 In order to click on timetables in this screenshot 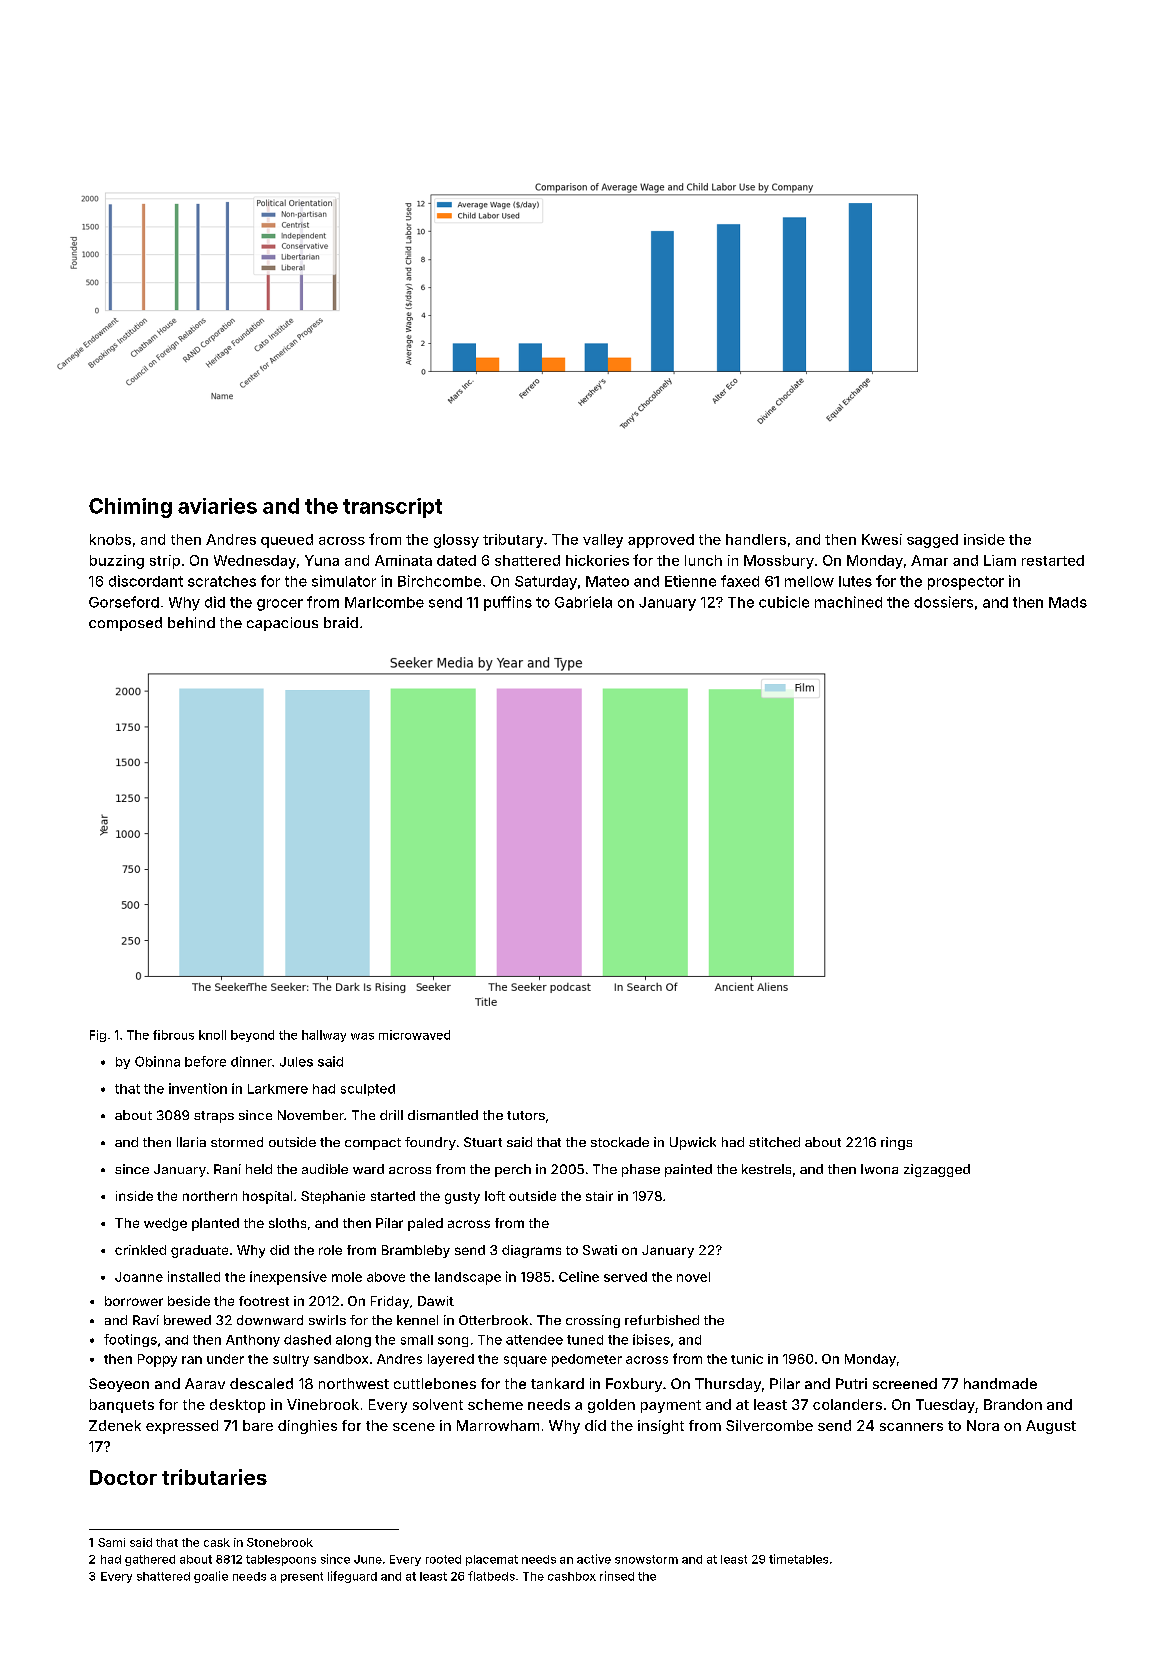, I will do `click(798, 1559)`.
